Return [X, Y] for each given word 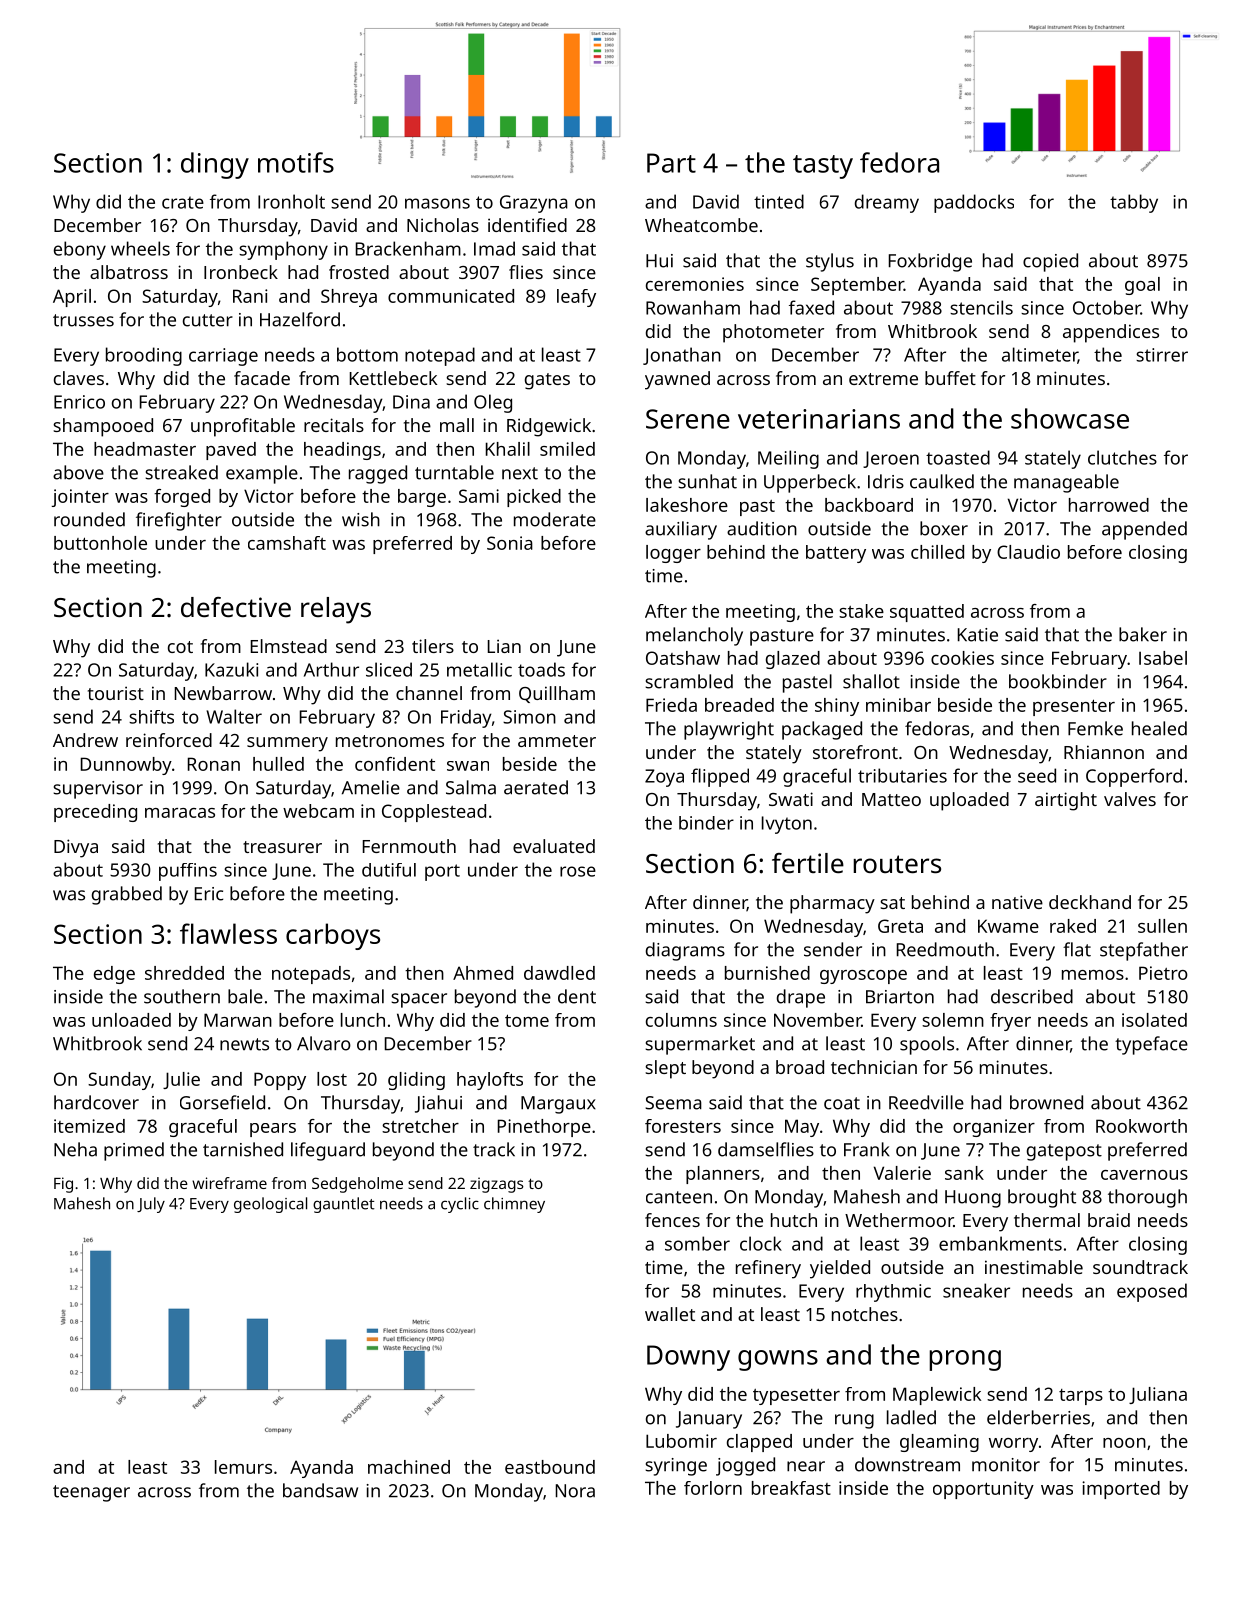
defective [236, 607]
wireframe [229, 1183]
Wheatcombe [701, 225]
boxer [944, 528]
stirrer [1162, 355]
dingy [215, 165]
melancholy [694, 636]
